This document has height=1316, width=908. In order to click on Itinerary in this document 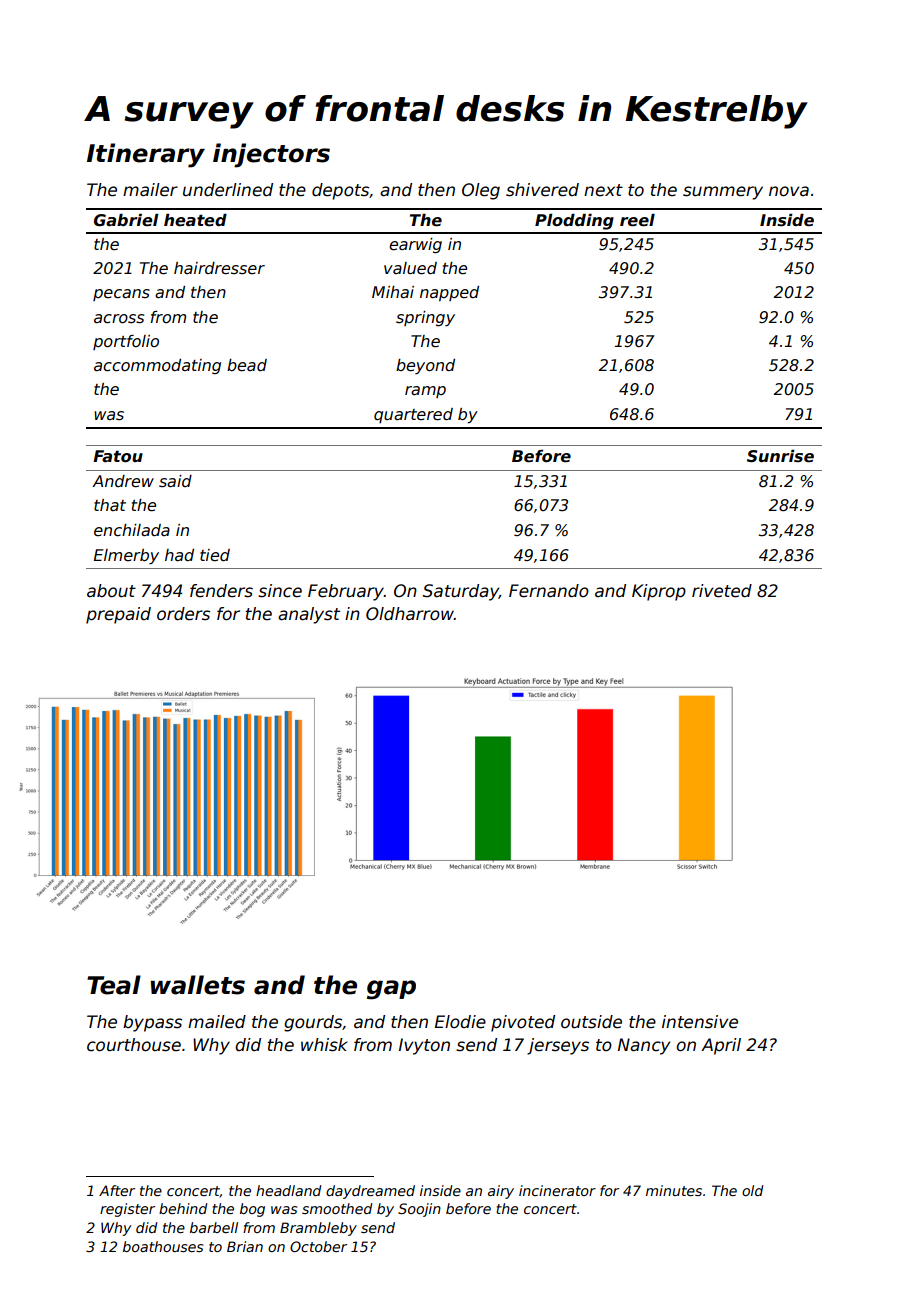, I will do `click(146, 155)`.
